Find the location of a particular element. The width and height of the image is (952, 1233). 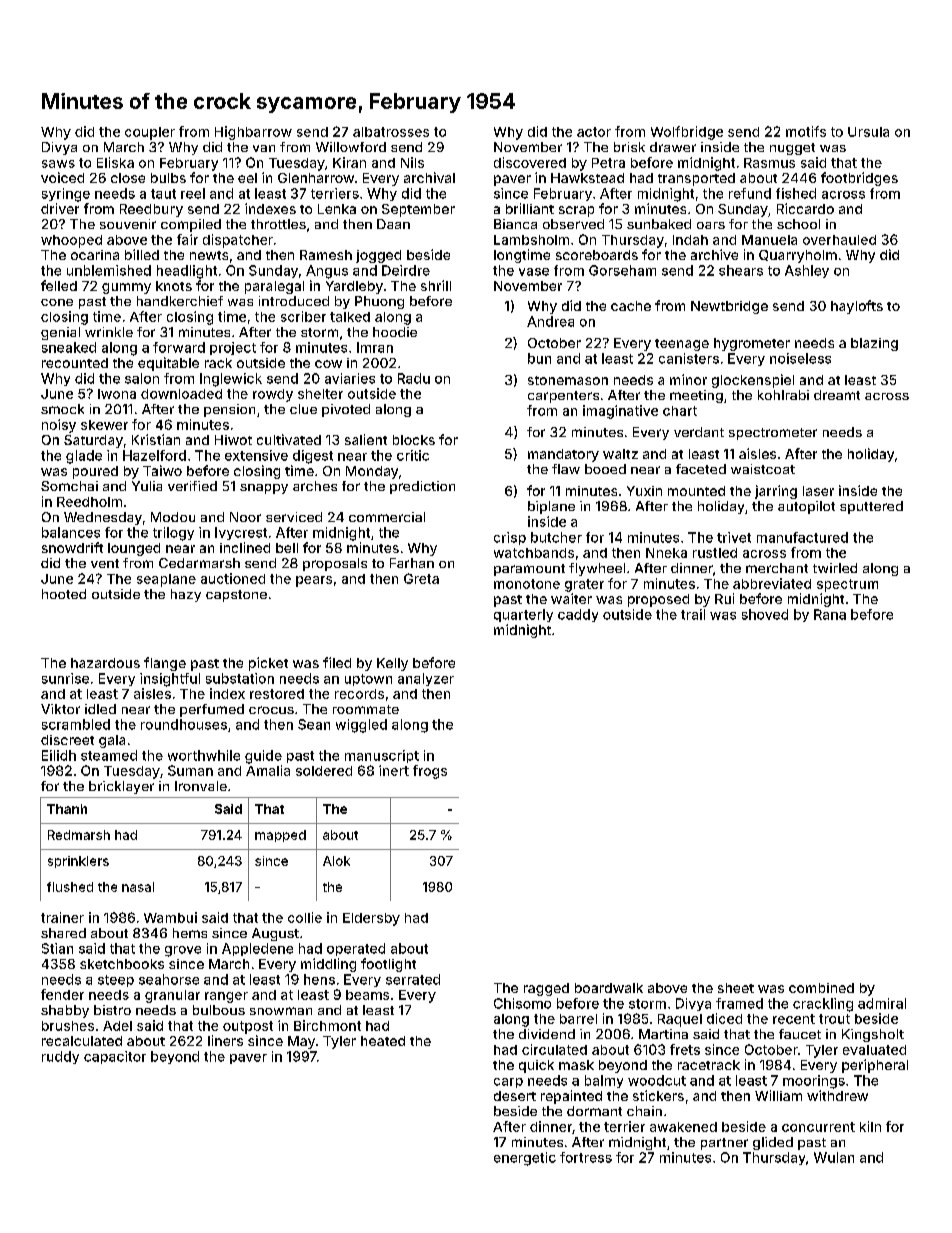

albatrosses is located at coordinates (391, 132).
